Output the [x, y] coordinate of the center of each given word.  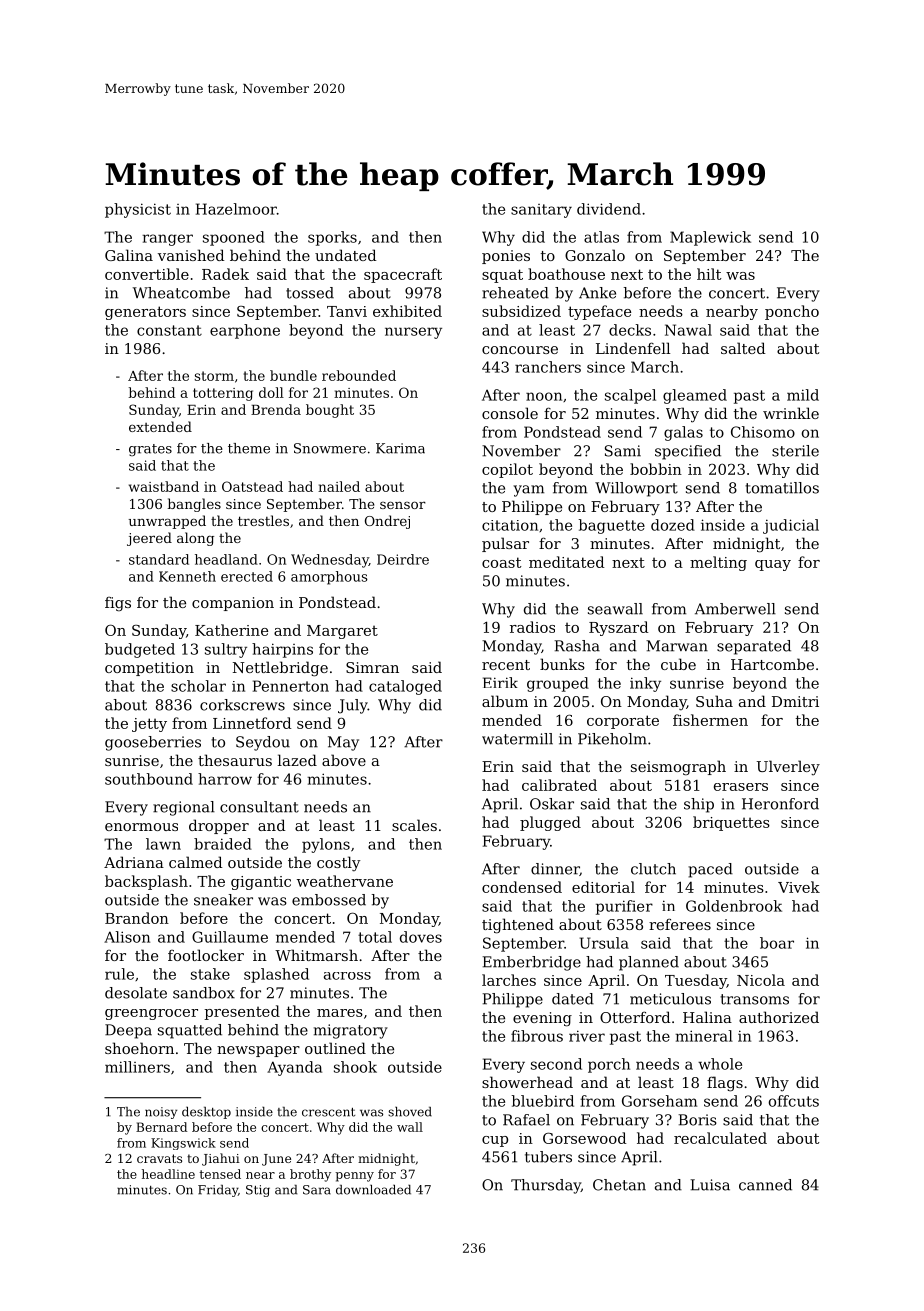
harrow [225, 779]
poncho [792, 312]
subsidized [521, 311]
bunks [562, 664]
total [375, 937]
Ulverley [788, 768]
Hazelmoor [236, 209]
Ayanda [294, 1068]
